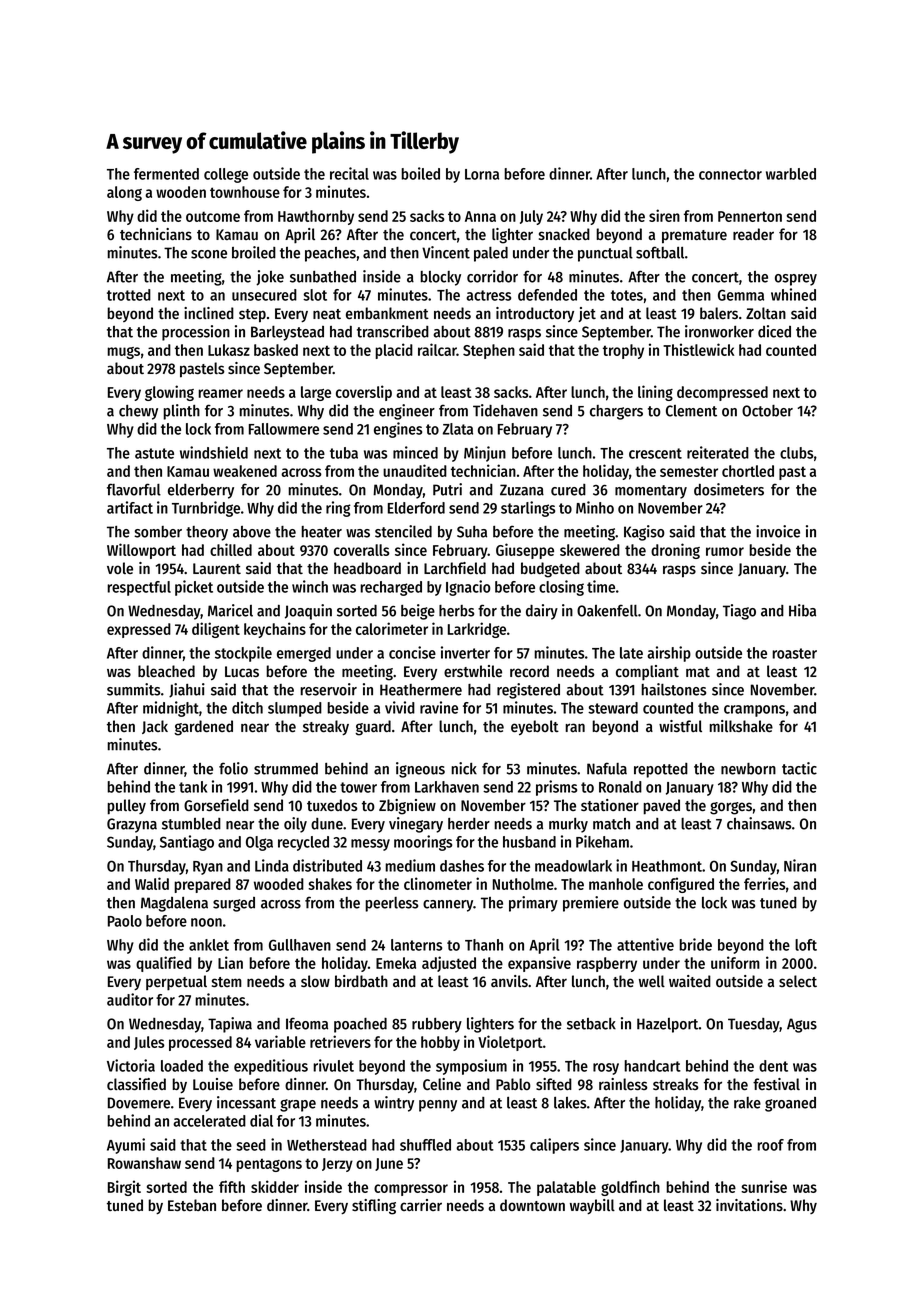 This screenshot has height=1314, width=924. Describe the element at coordinates (482, 174) in the screenshot. I see `Lorna` at that location.
